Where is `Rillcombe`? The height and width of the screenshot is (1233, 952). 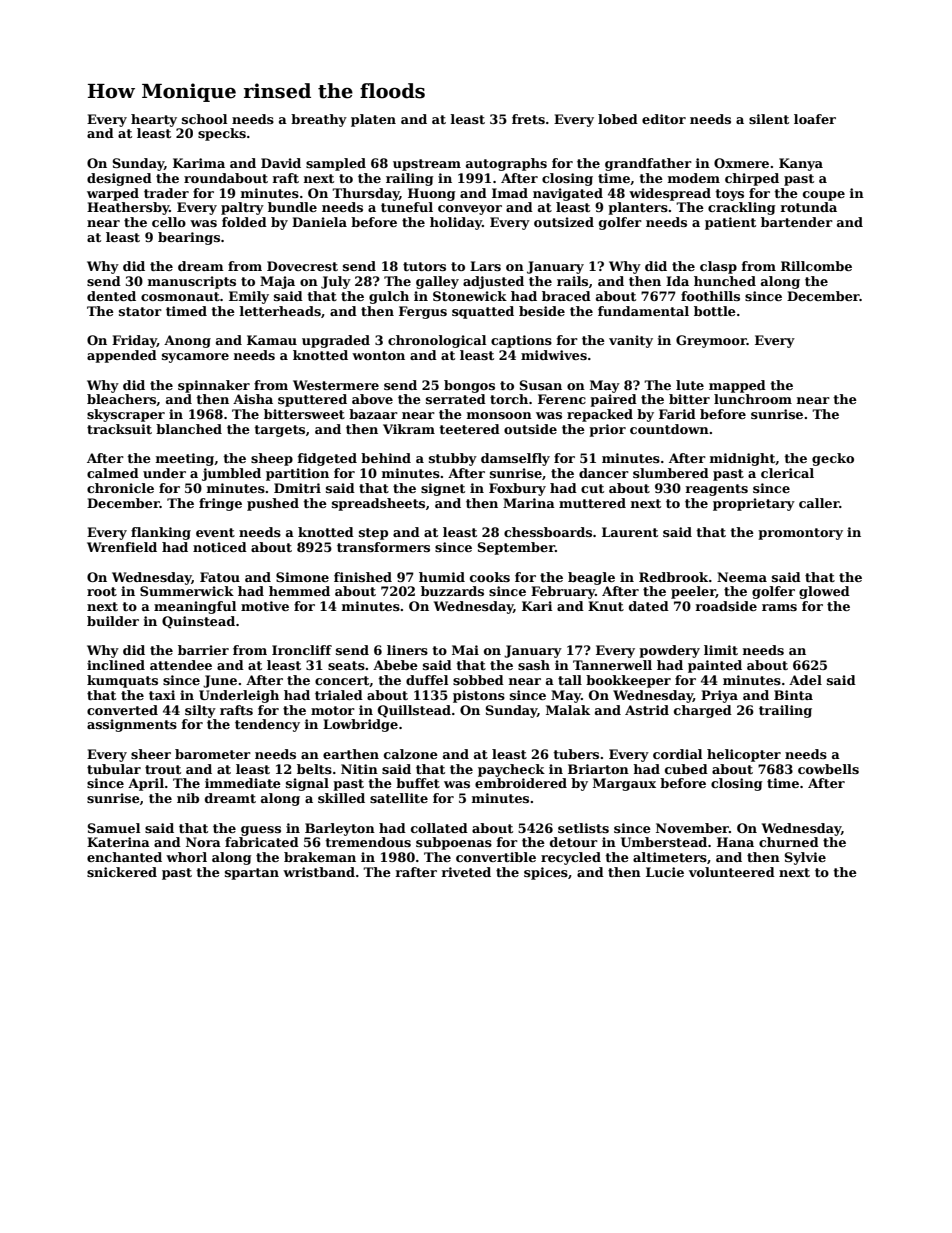 Rillcombe is located at coordinates (816, 266).
